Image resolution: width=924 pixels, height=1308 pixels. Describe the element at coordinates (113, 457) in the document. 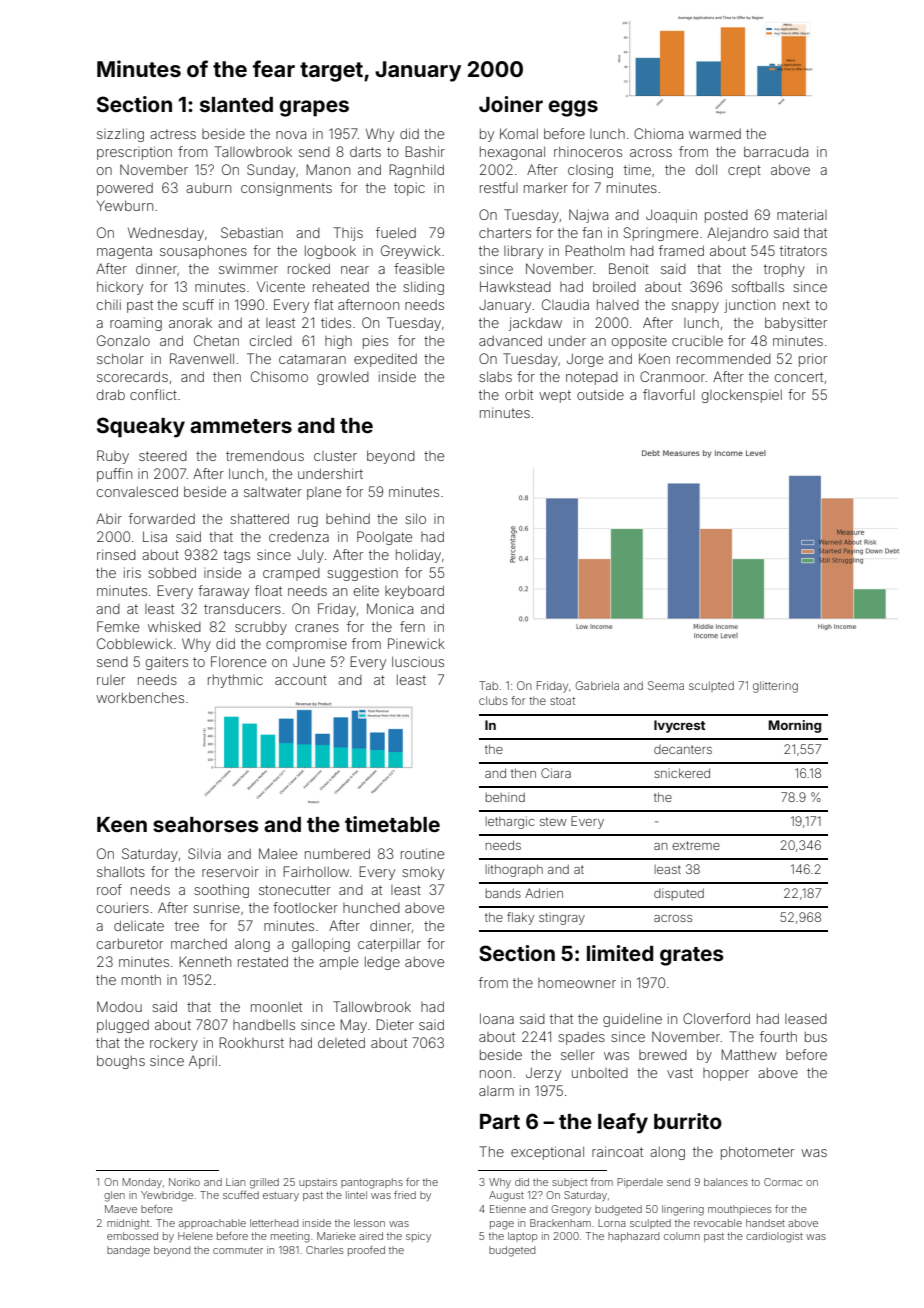

I see `Ruby` at that location.
